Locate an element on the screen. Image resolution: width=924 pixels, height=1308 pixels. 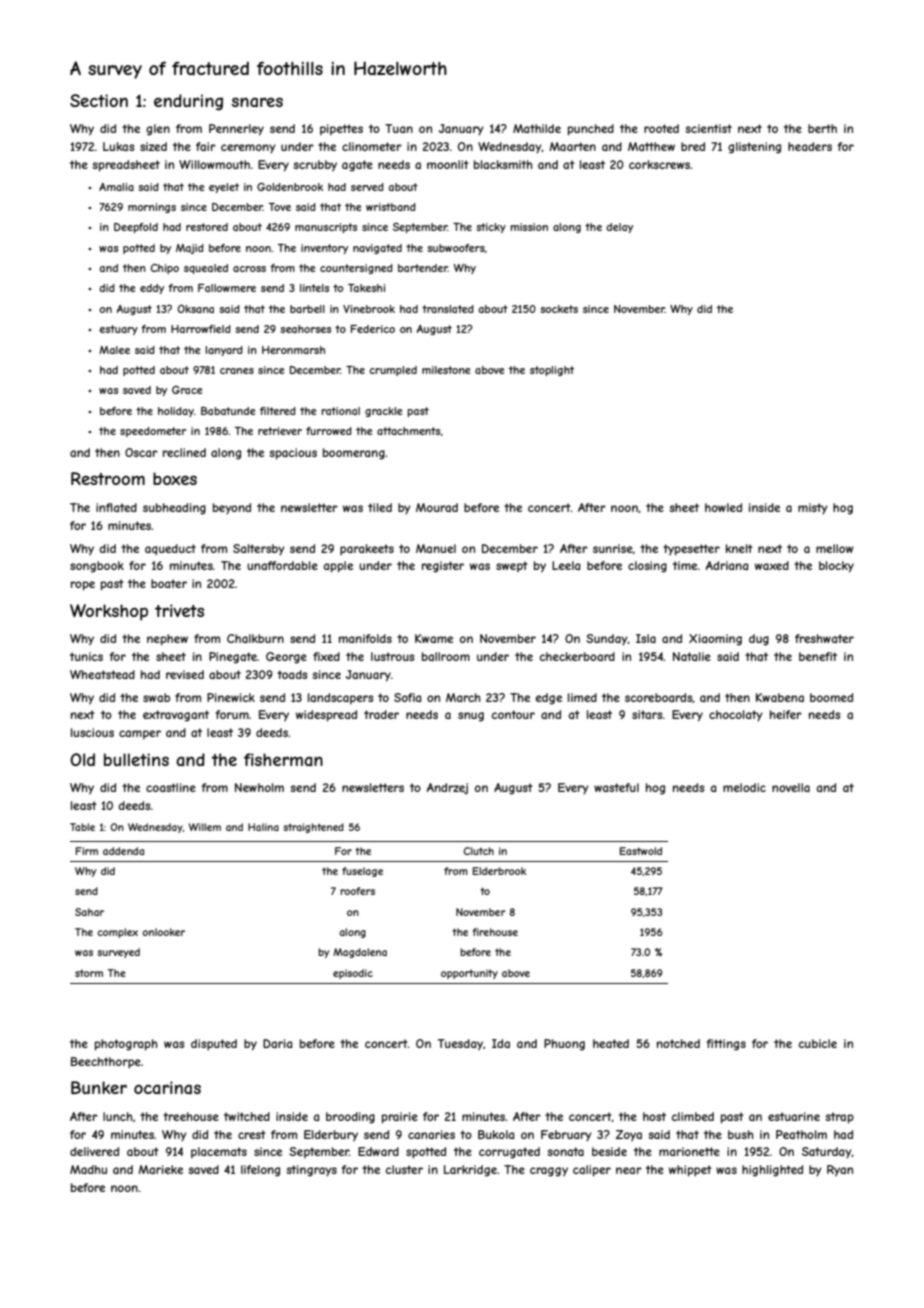
delay is located at coordinates (619, 228).
